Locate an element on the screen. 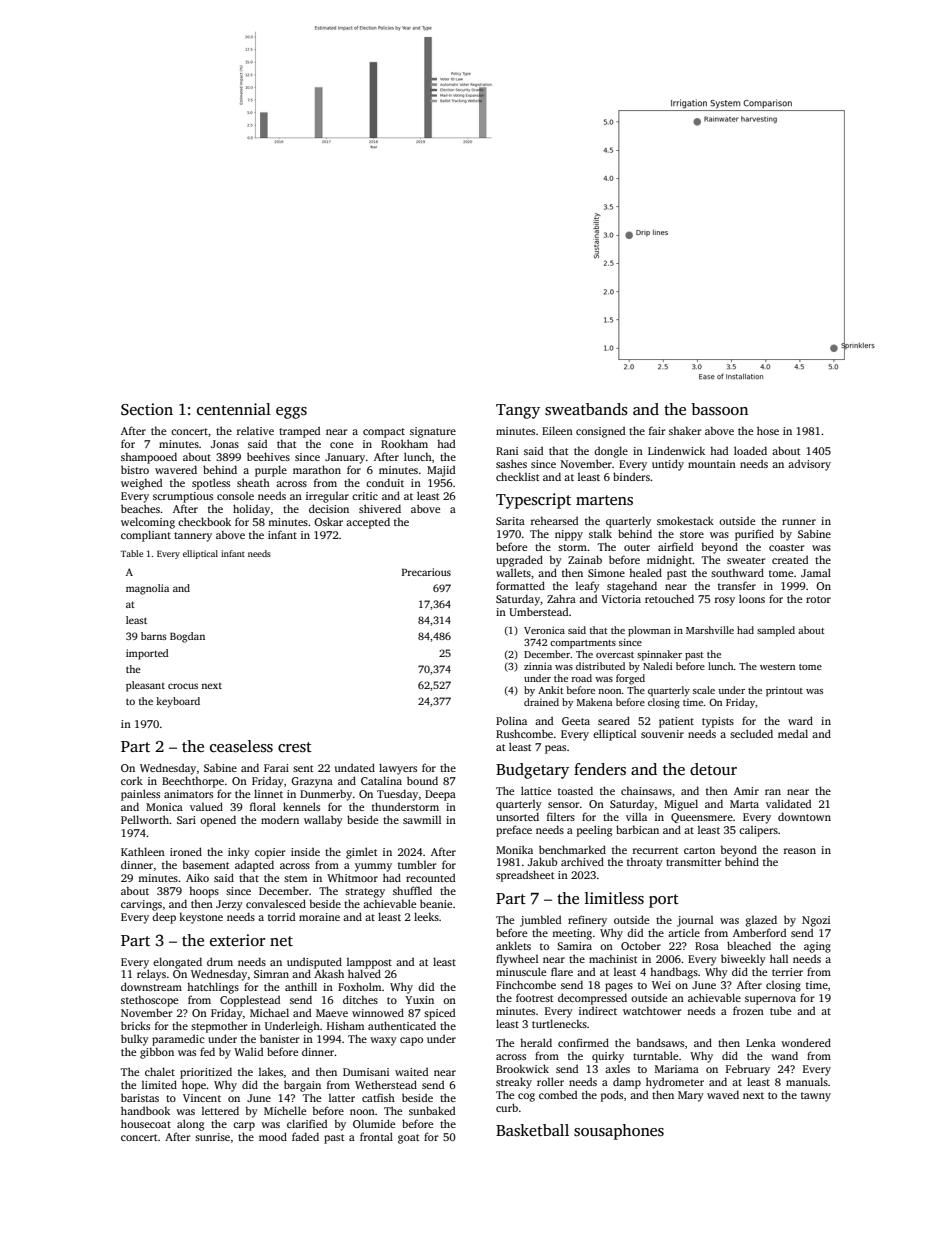 The height and width of the screenshot is (1233, 952). upgraded is located at coordinates (519, 561).
